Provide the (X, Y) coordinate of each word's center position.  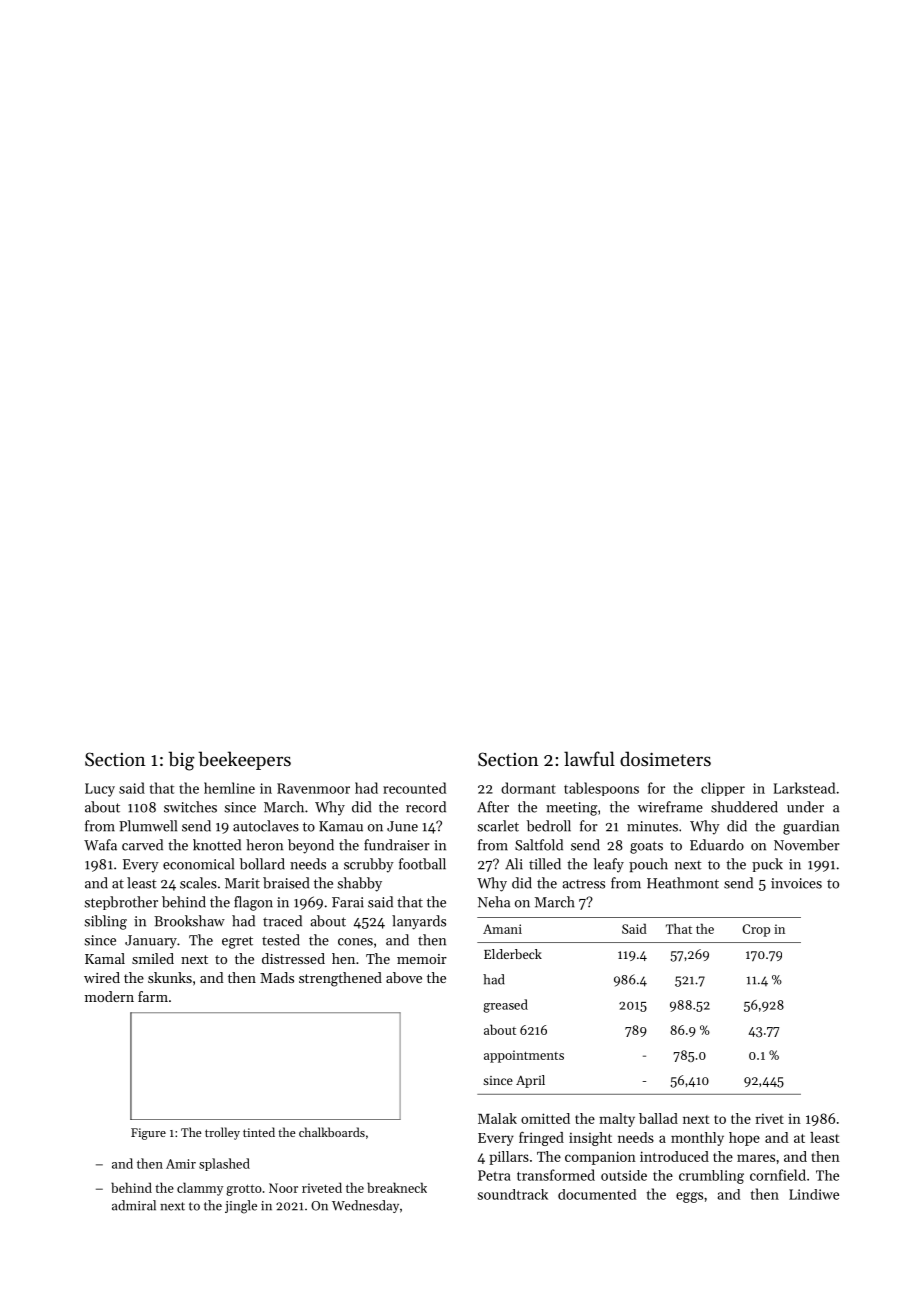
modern (109, 996)
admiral (134, 1205)
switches (190, 807)
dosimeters (665, 758)
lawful (589, 758)
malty (617, 1120)
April (530, 1081)
